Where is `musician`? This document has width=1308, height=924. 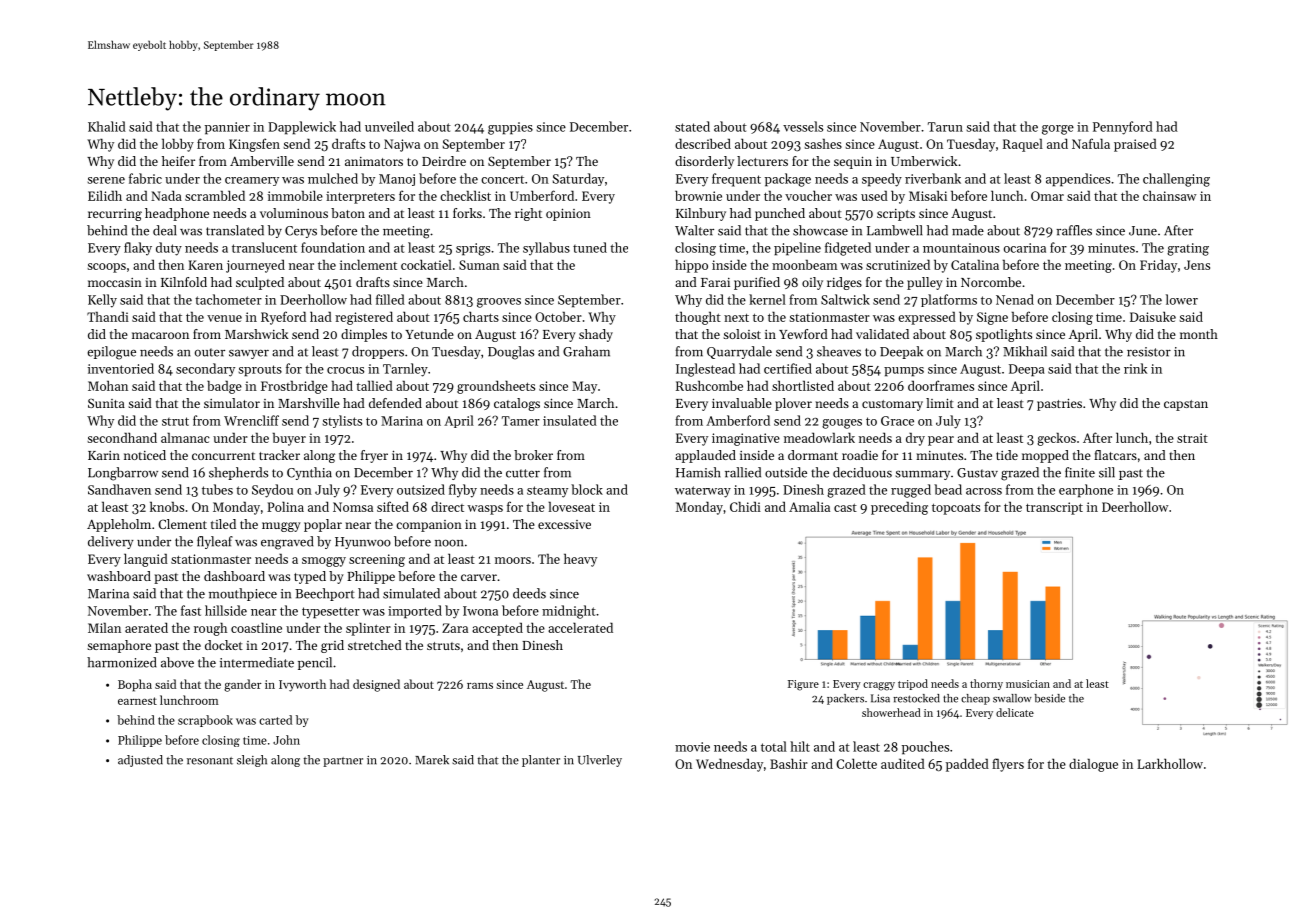 musician is located at coordinates (1028, 684).
